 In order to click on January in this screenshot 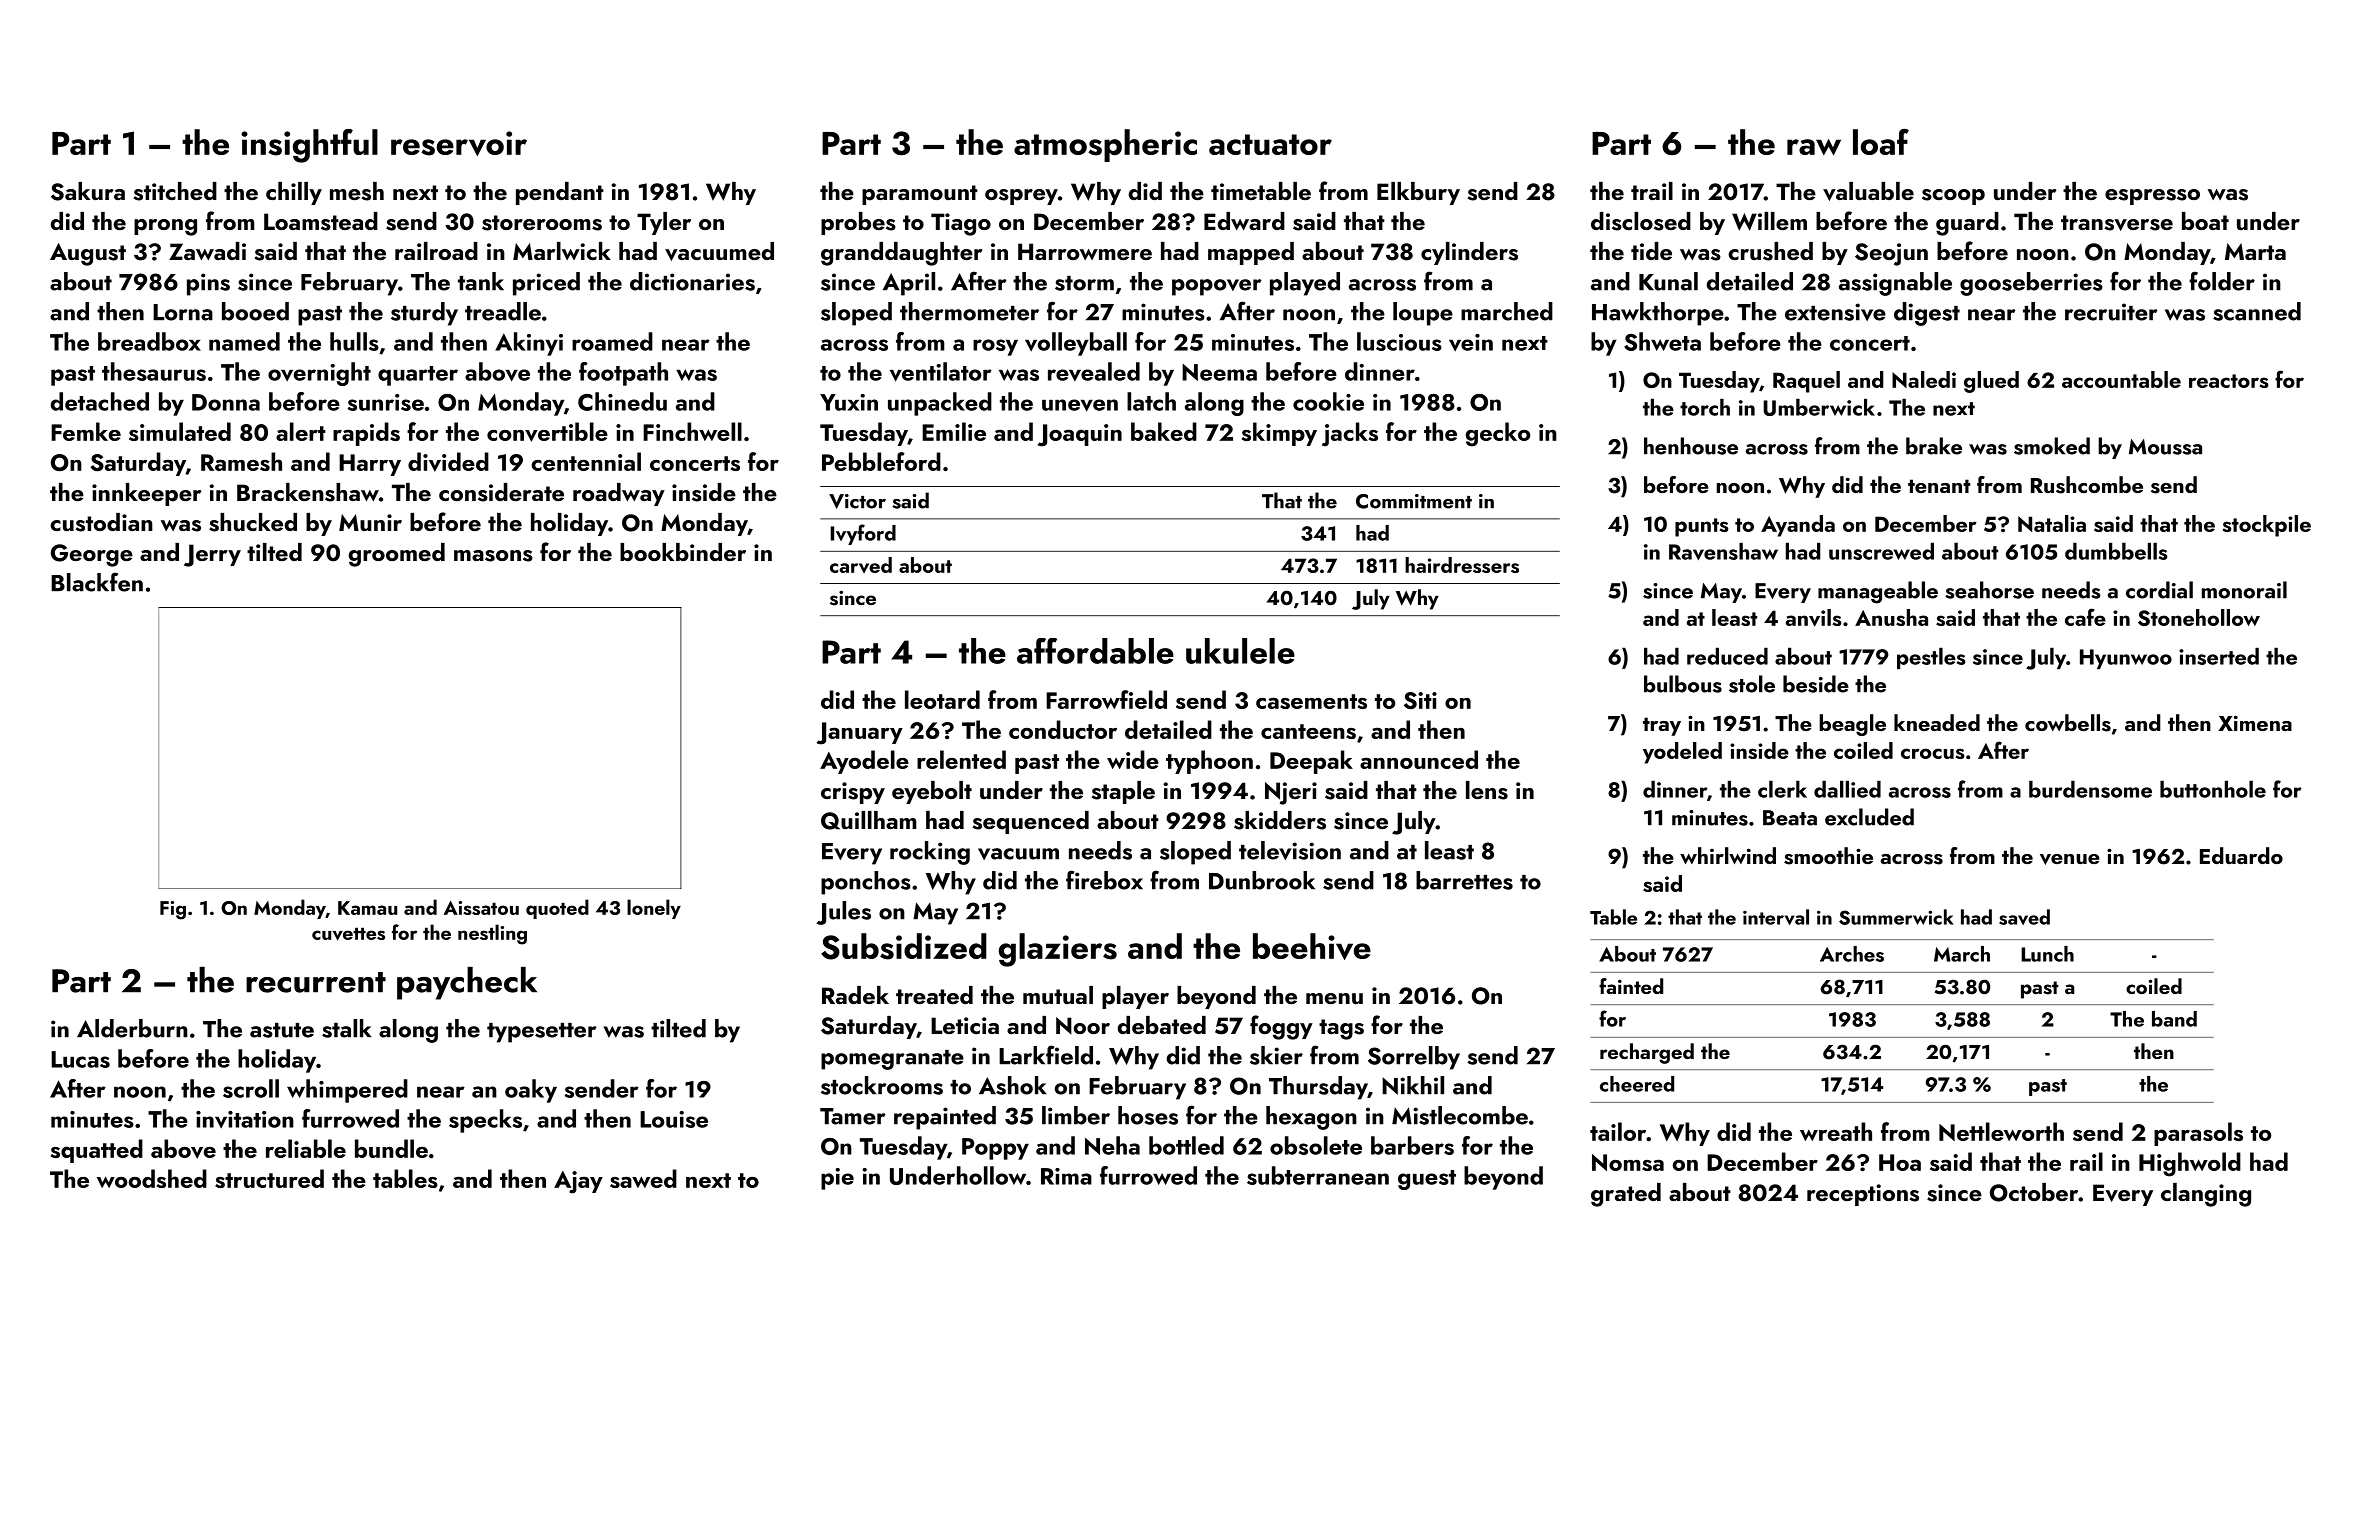, I will do `click(860, 733)`.
